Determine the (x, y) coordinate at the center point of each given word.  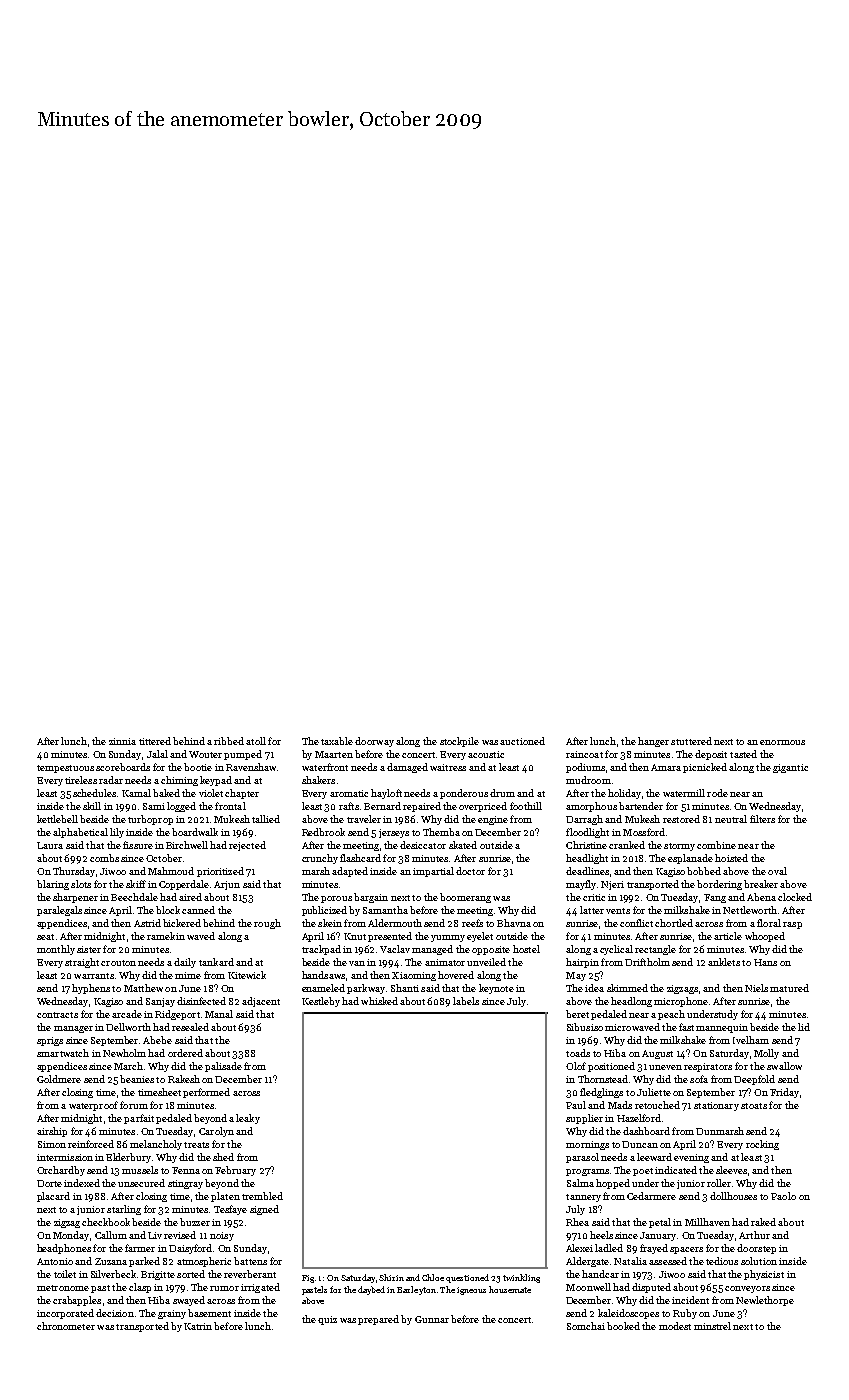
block (168, 910)
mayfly (581, 885)
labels (466, 1001)
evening (691, 1158)
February (235, 1171)
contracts (57, 1015)
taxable (337, 741)
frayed (654, 1249)
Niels (756, 988)
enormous (782, 742)
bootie (198, 767)
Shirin (391, 1277)
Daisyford (190, 1249)
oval (777, 871)
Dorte (49, 1183)
